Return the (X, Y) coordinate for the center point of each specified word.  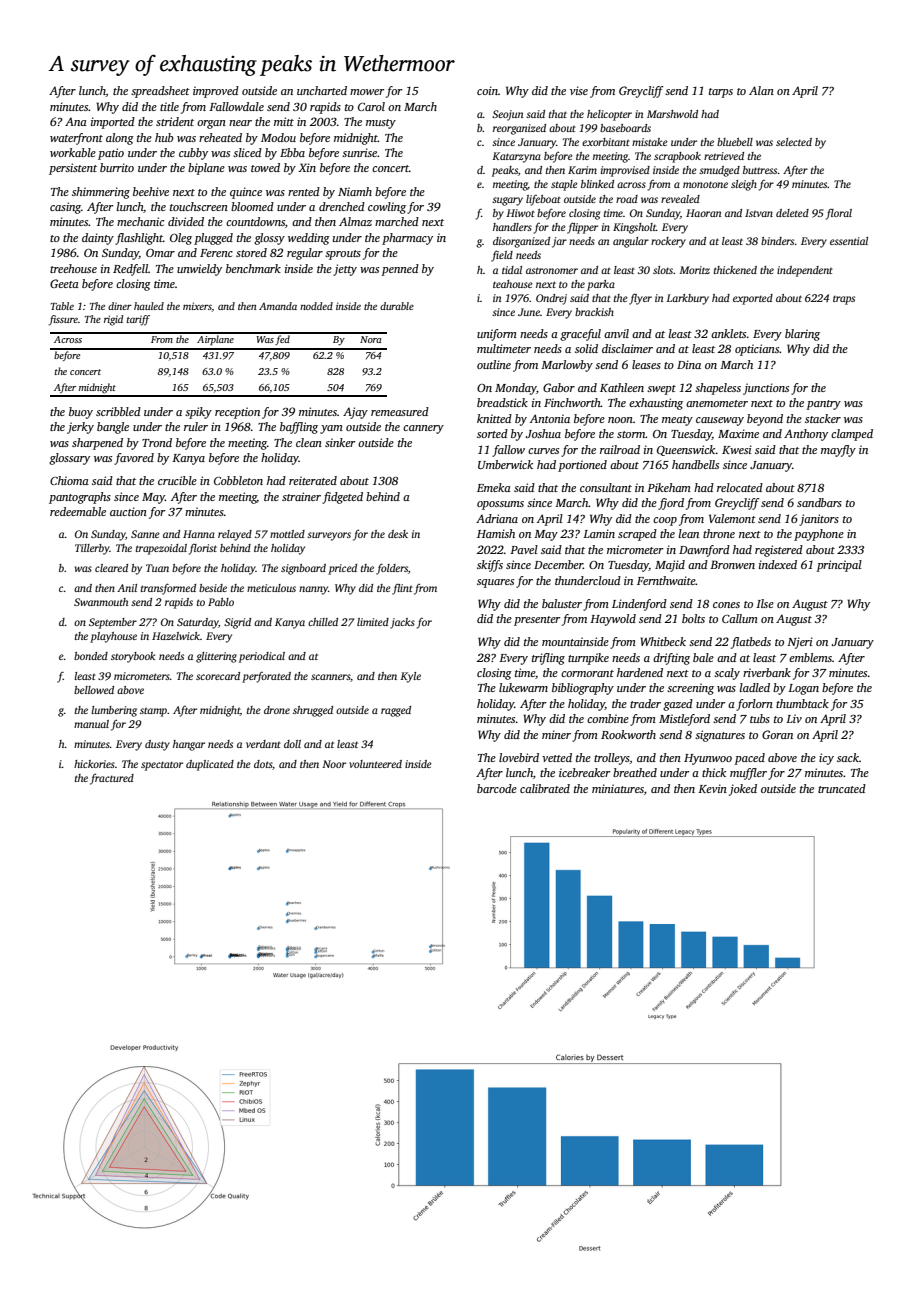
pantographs (80, 498)
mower (367, 92)
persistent (73, 169)
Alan (761, 90)
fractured (112, 779)
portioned (582, 466)
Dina (689, 364)
